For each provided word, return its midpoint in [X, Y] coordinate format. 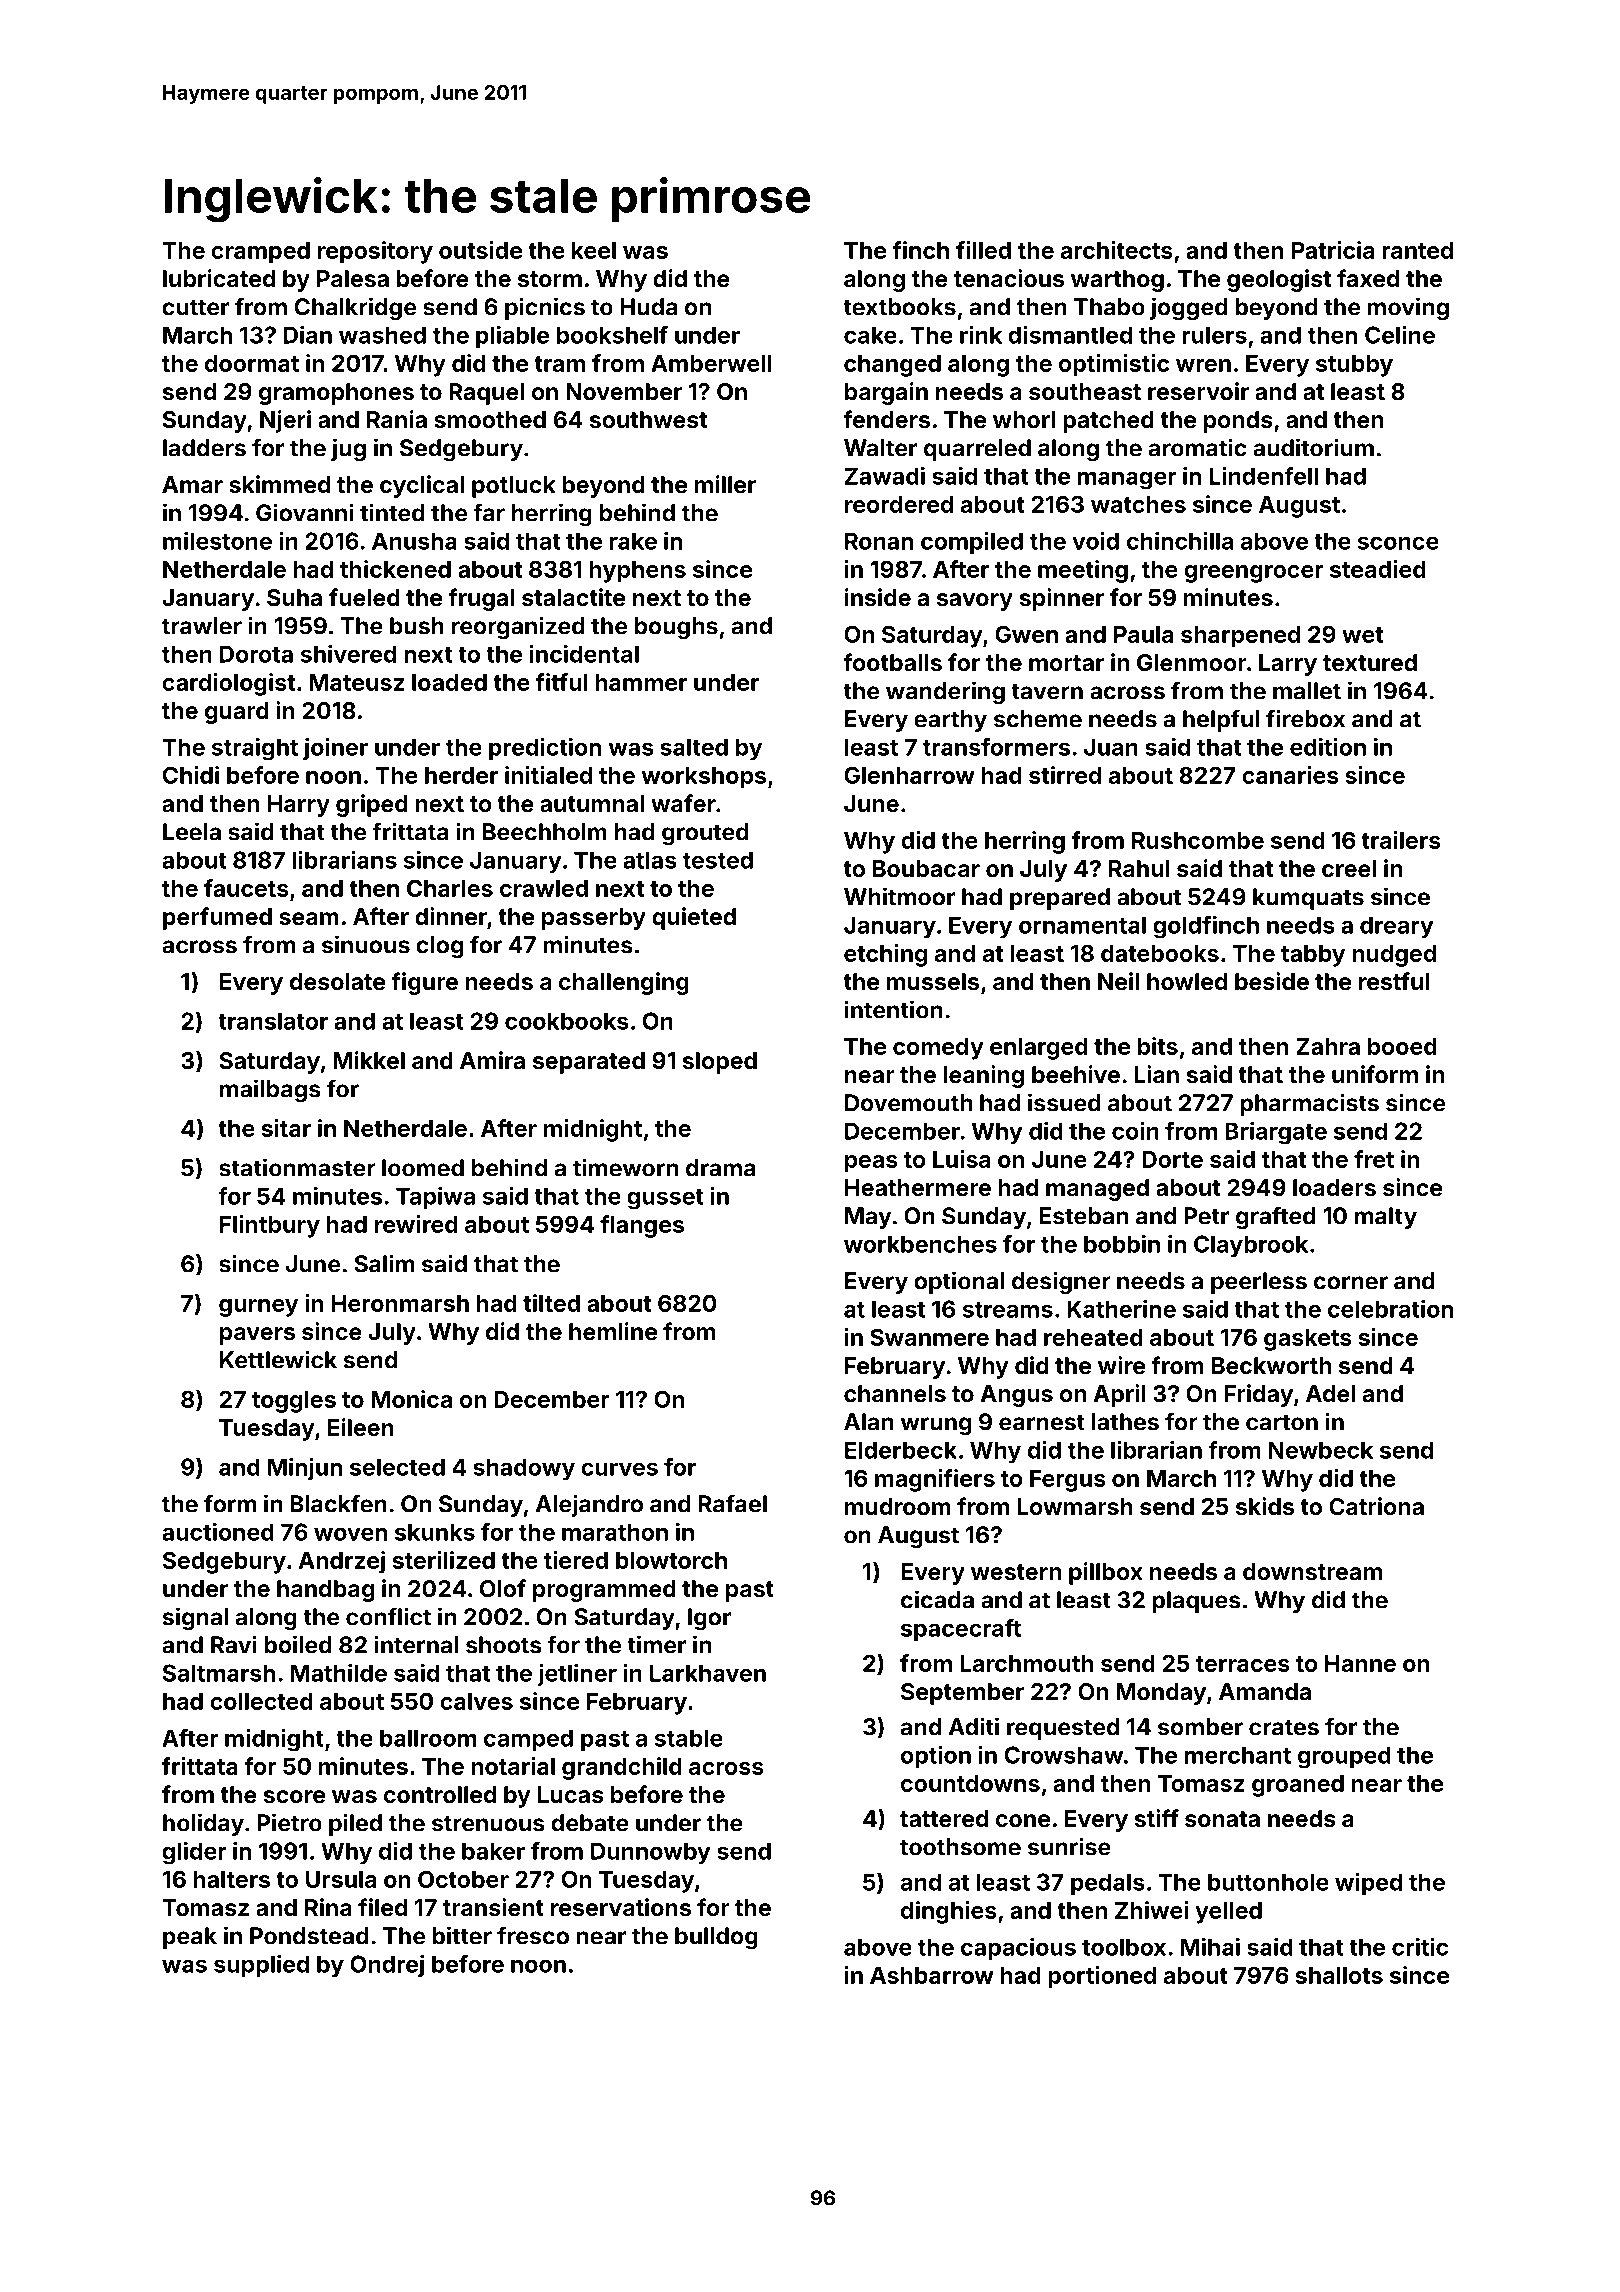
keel [594, 250]
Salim [384, 1263]
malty [1386, 1218]
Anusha [414, 541]
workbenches [920, 1244]
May [868, 1218]
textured [1370, 662]
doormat [252, 363]
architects [1117, 250]
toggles [294, 1402]
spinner [1062, 599]
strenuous [488, 1823]
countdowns [970, 1783]
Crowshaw [1064, 1755]
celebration [1390, 1309]
